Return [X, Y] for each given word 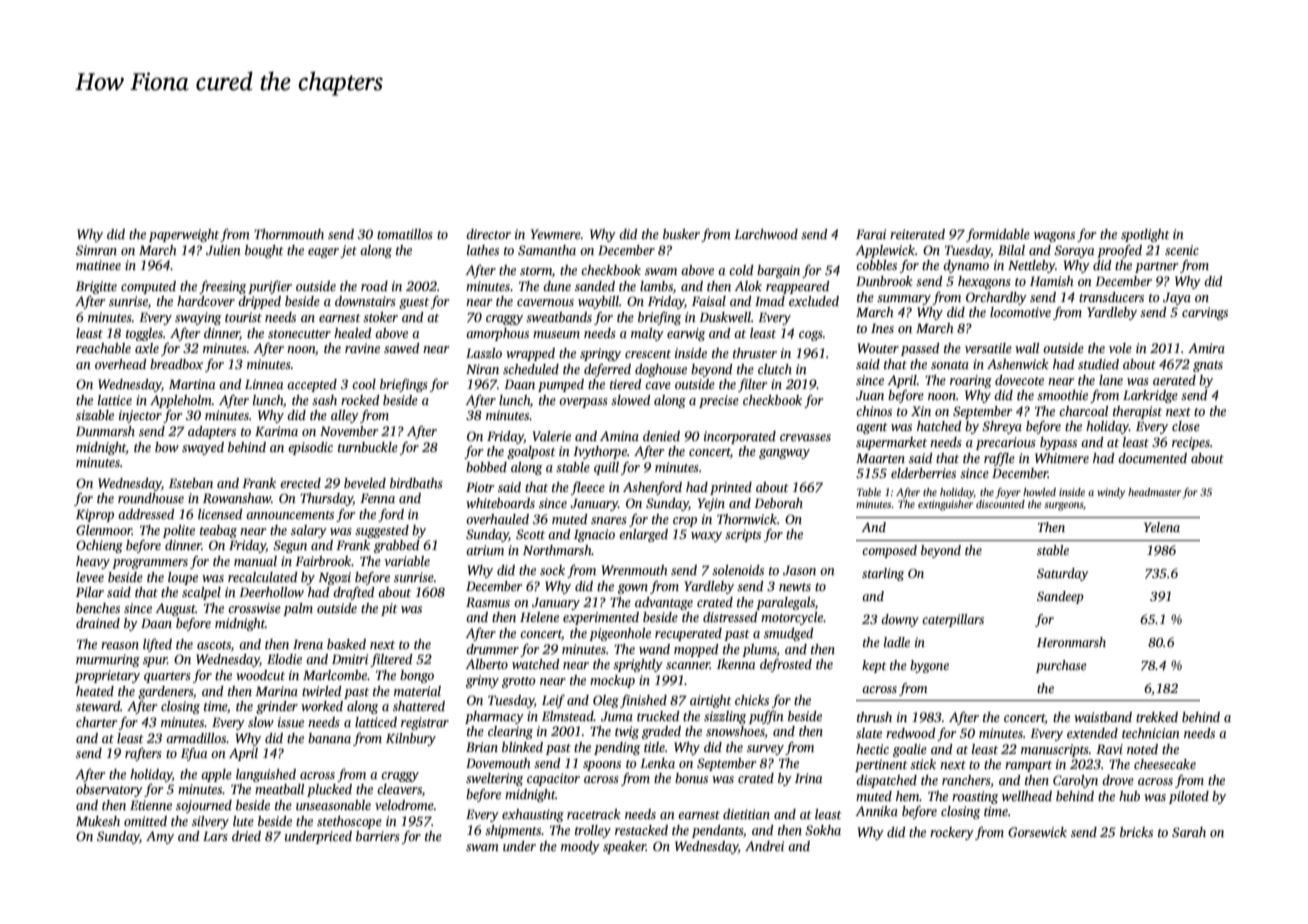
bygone [929, 666]
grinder [277, 707]
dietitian [746, 814]
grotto [519, 682]
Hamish [1052, 281]
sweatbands [559, 317]
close [1186, 426]
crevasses [805, 437]
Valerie [552, 436]
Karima [276, 431]
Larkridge [1150, 396]
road [374, 286]
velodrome [404, 805]
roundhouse [151, 498]
